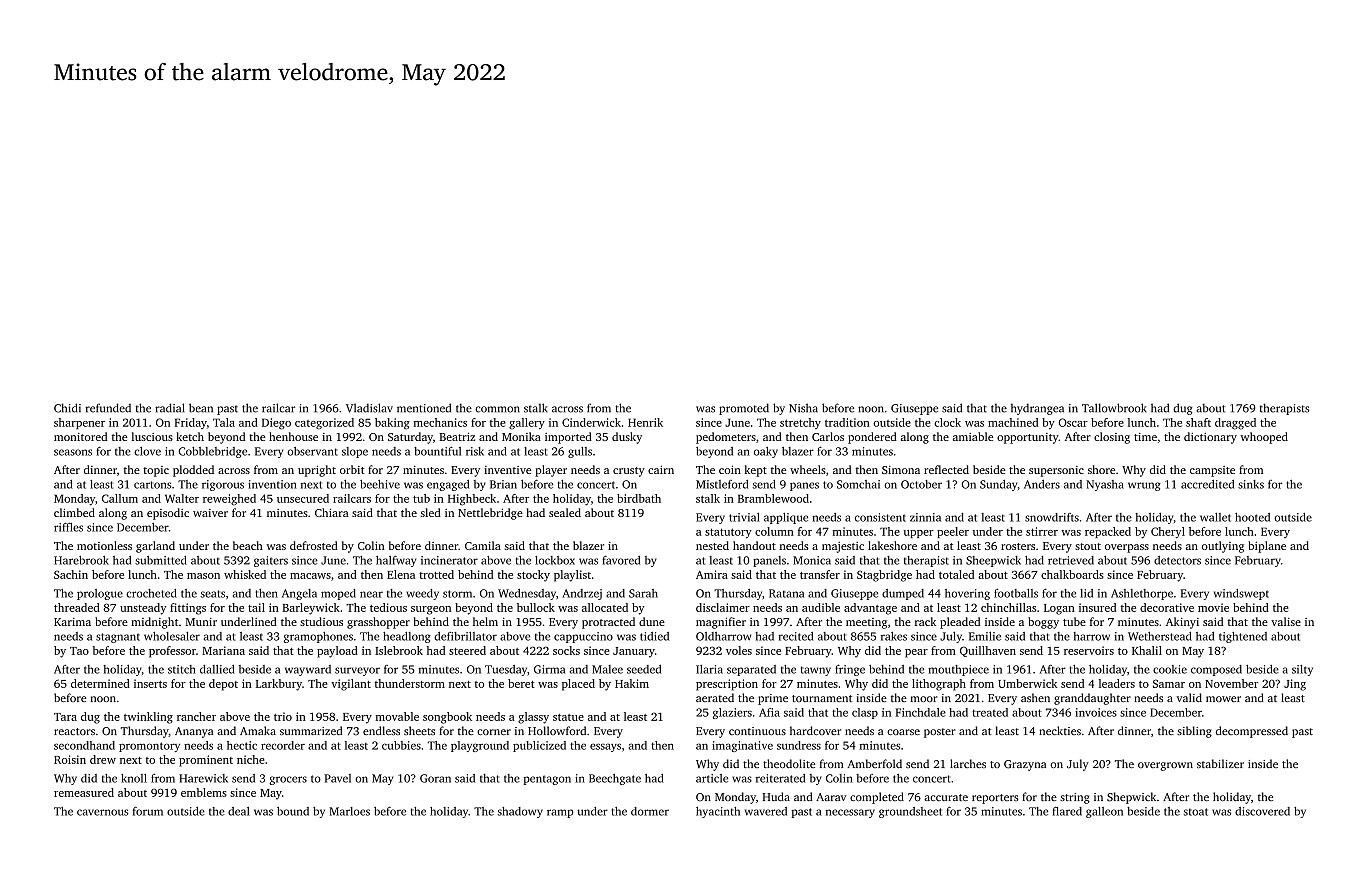 The width and height of the page is (1372, 887). What do you see at coordinates (712, 545) in the page?
I see `nested` at bounding box center [712, 545].
